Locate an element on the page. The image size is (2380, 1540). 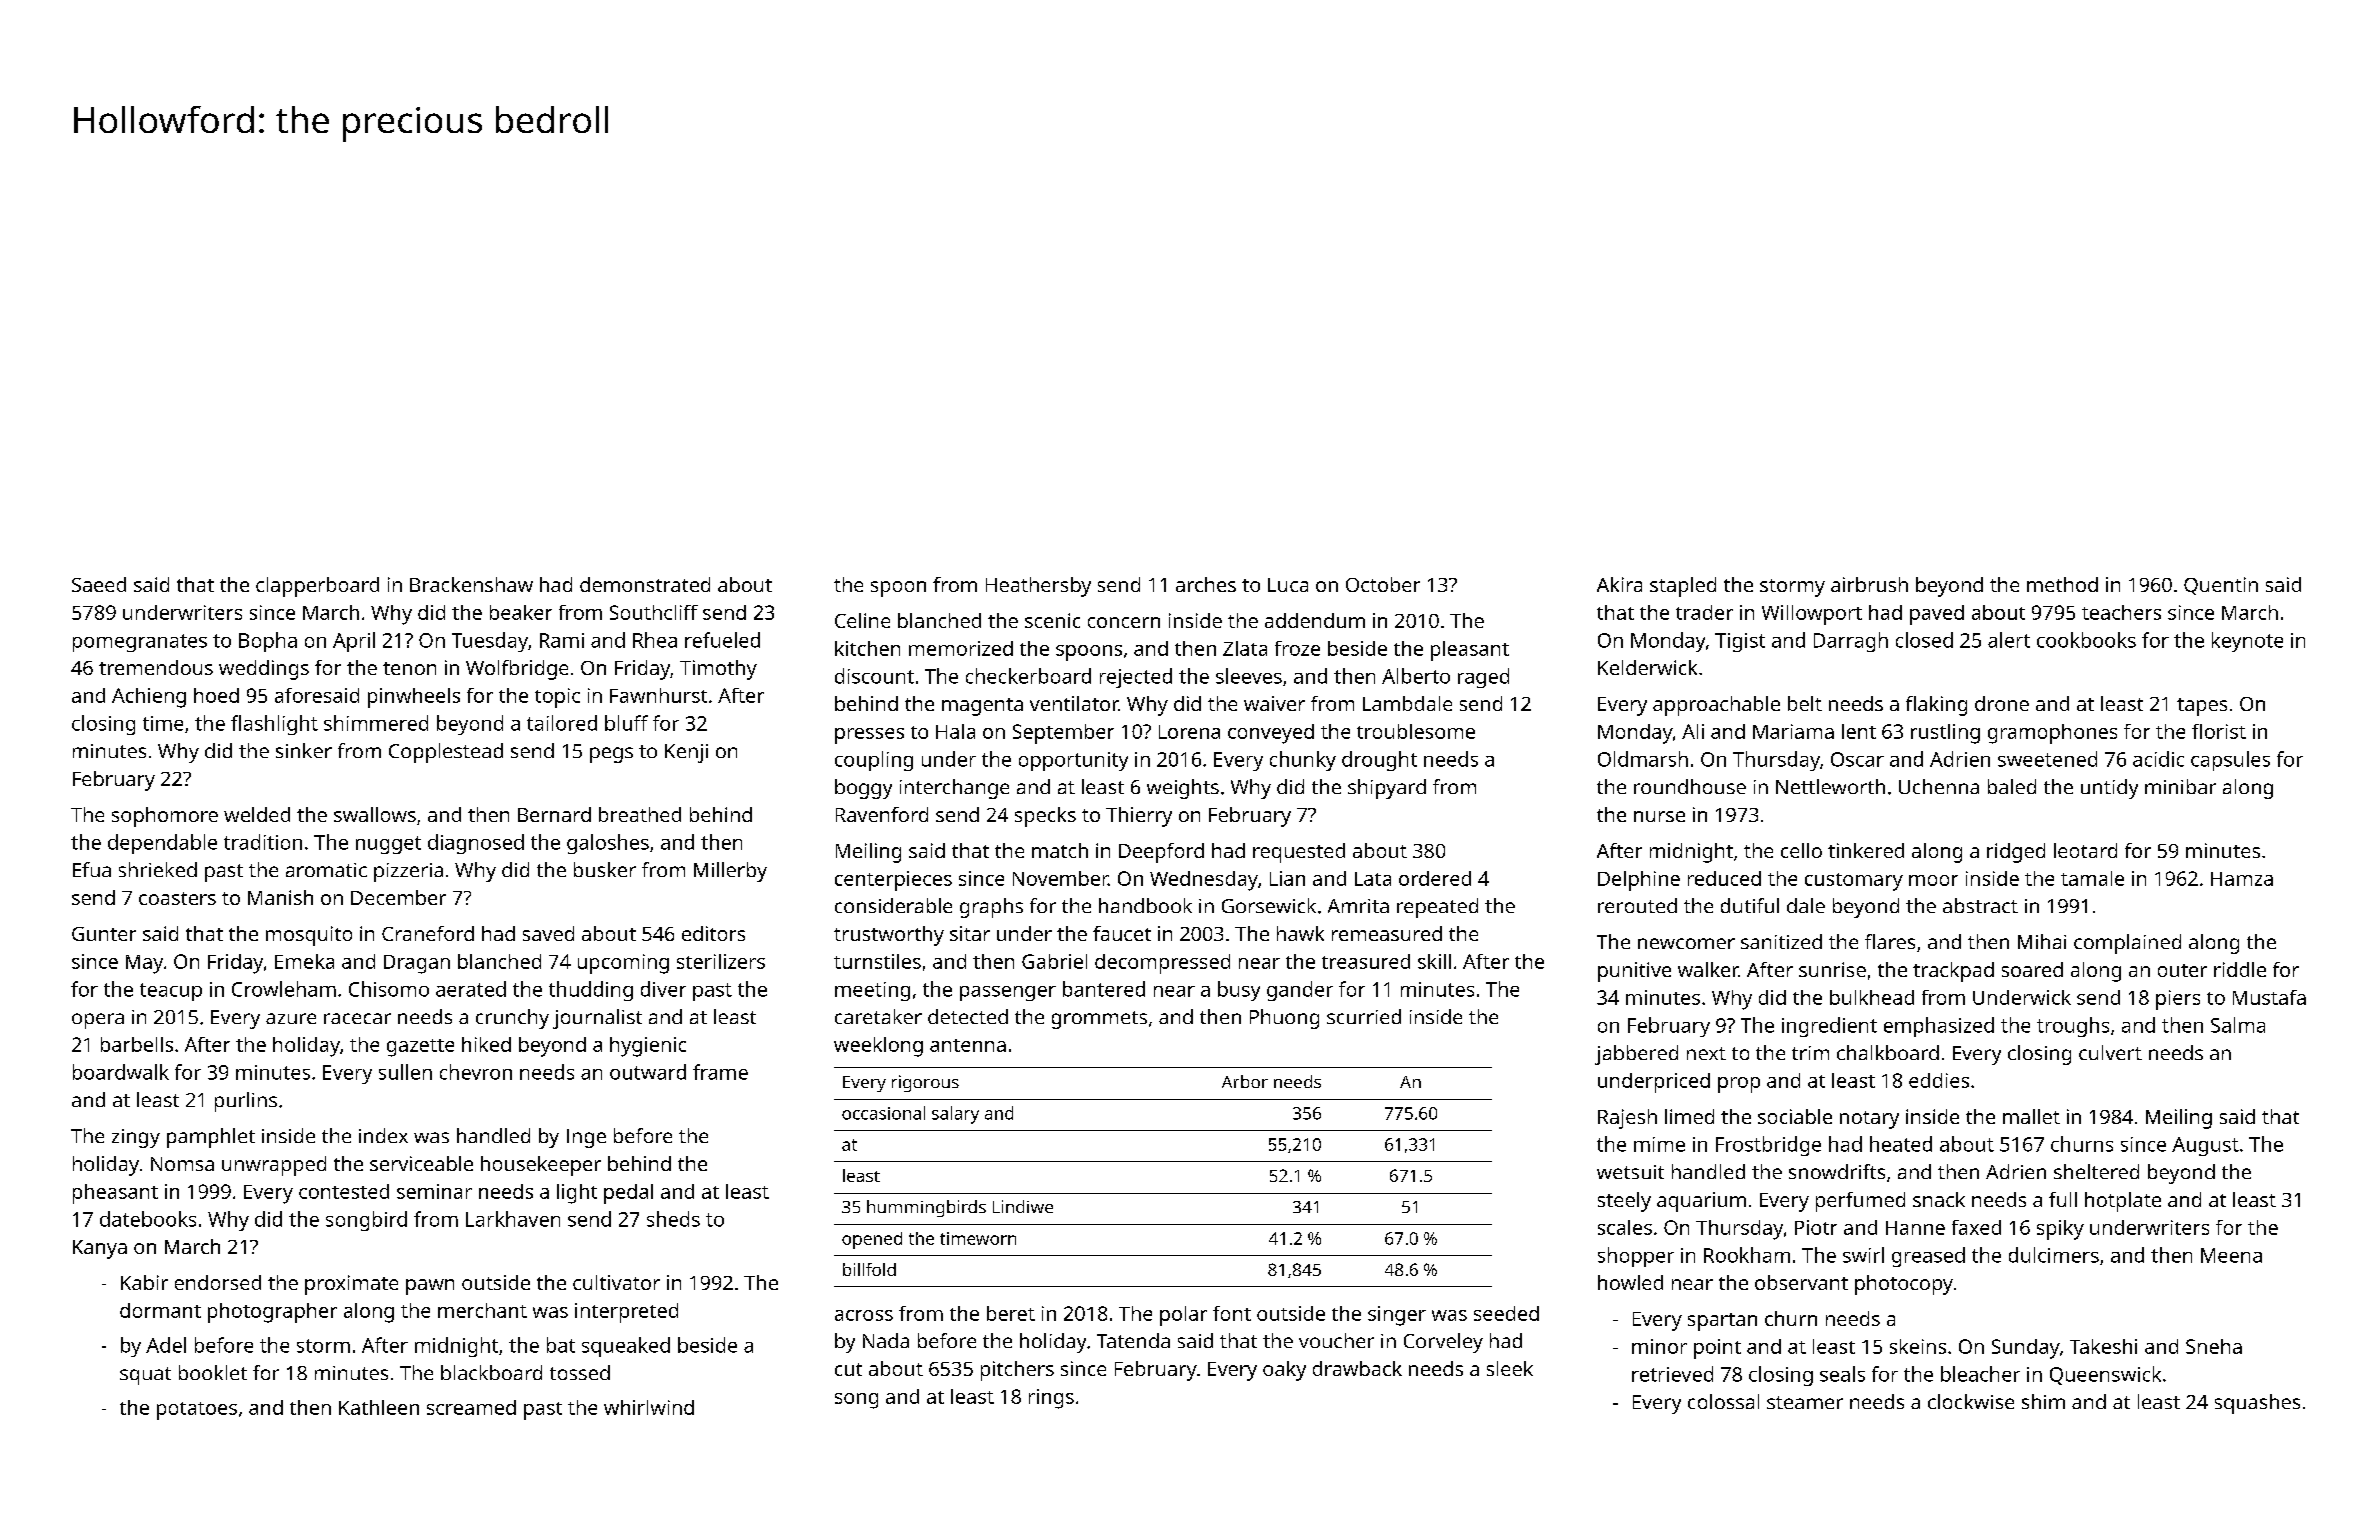
screamed is located at coordinates (471, 1407).
